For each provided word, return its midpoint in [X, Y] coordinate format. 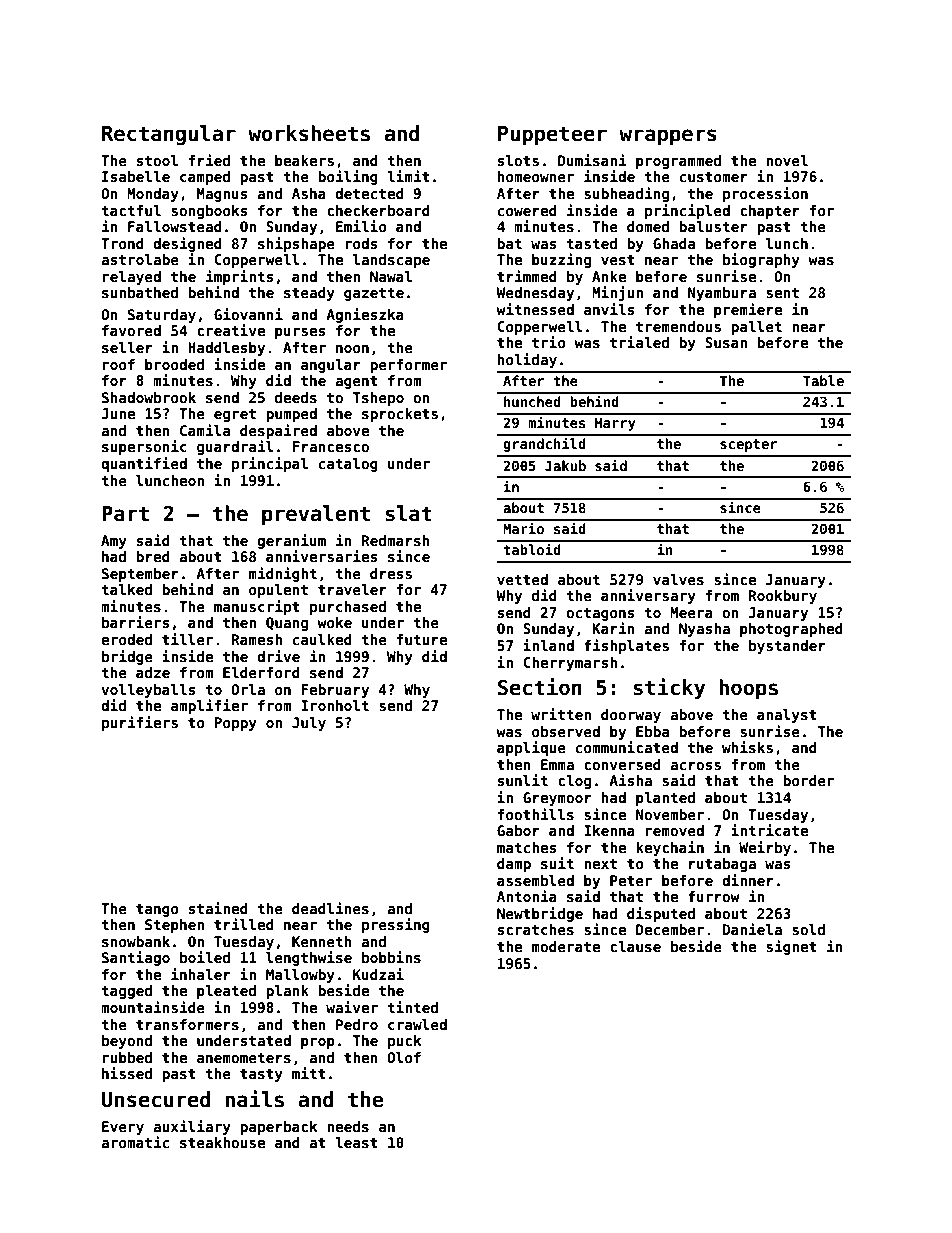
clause [635, 946]
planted [665, 799]
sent [782, 293]
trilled [244, 924]
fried [209, 160]
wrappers [668, 137]
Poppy [235, 724]
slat [408, 513]
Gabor [518, 830]
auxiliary [192, 1127]
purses [300, 333]
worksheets [309, 133]
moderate [566, 946]
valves [678, 579]
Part [125, 514]
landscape [391, 261]
